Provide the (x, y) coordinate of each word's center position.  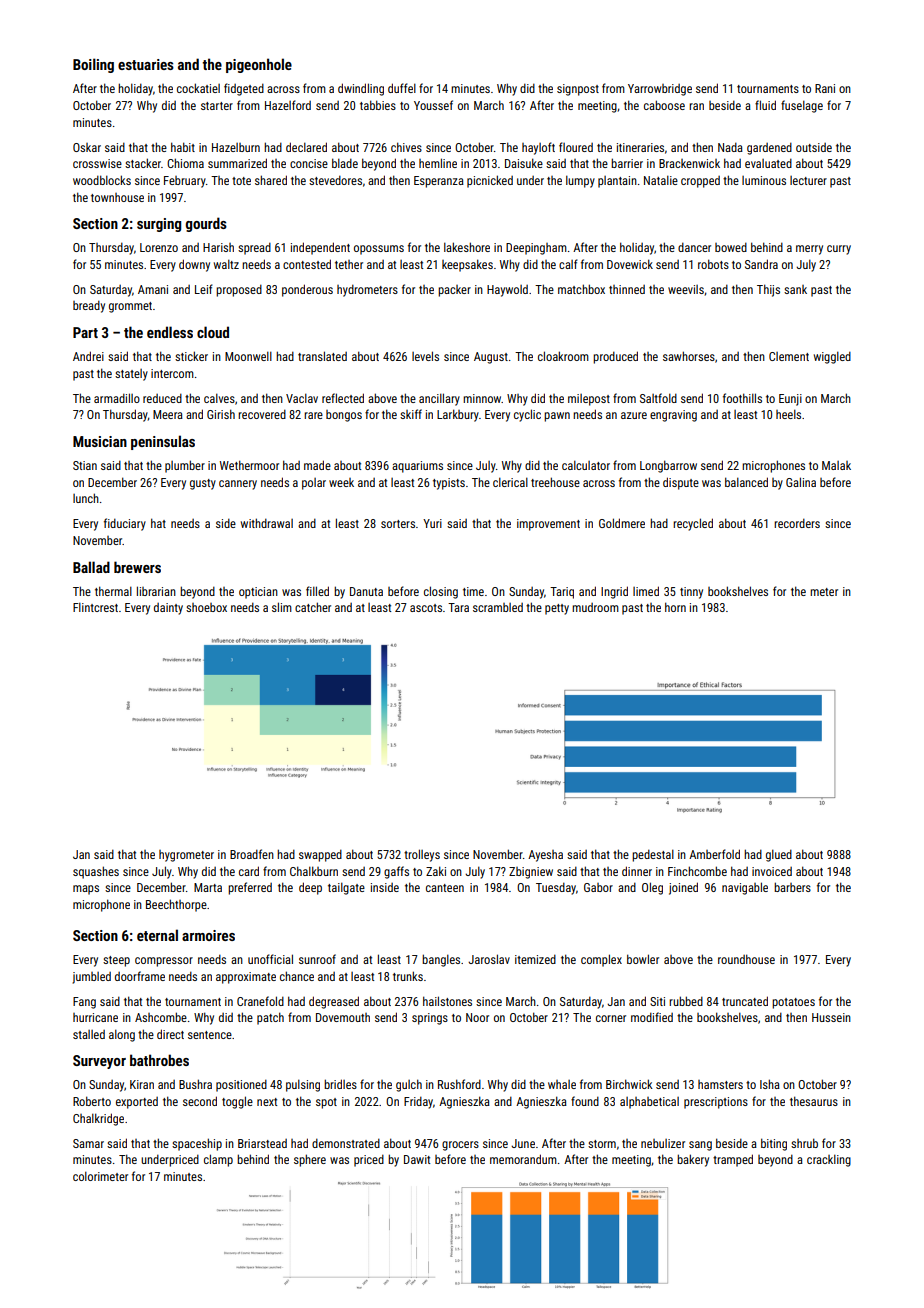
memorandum (523, 1159)
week (341, 482)
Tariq (562, 593)
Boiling (93, 65)
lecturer (808, 180)
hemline (438, 163)
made (317, 465)
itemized (535, 959)
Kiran (142, 1084)
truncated (745, 1001)
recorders (797, 523)
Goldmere (622, 523)
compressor (164, 962)
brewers (137, 567)
